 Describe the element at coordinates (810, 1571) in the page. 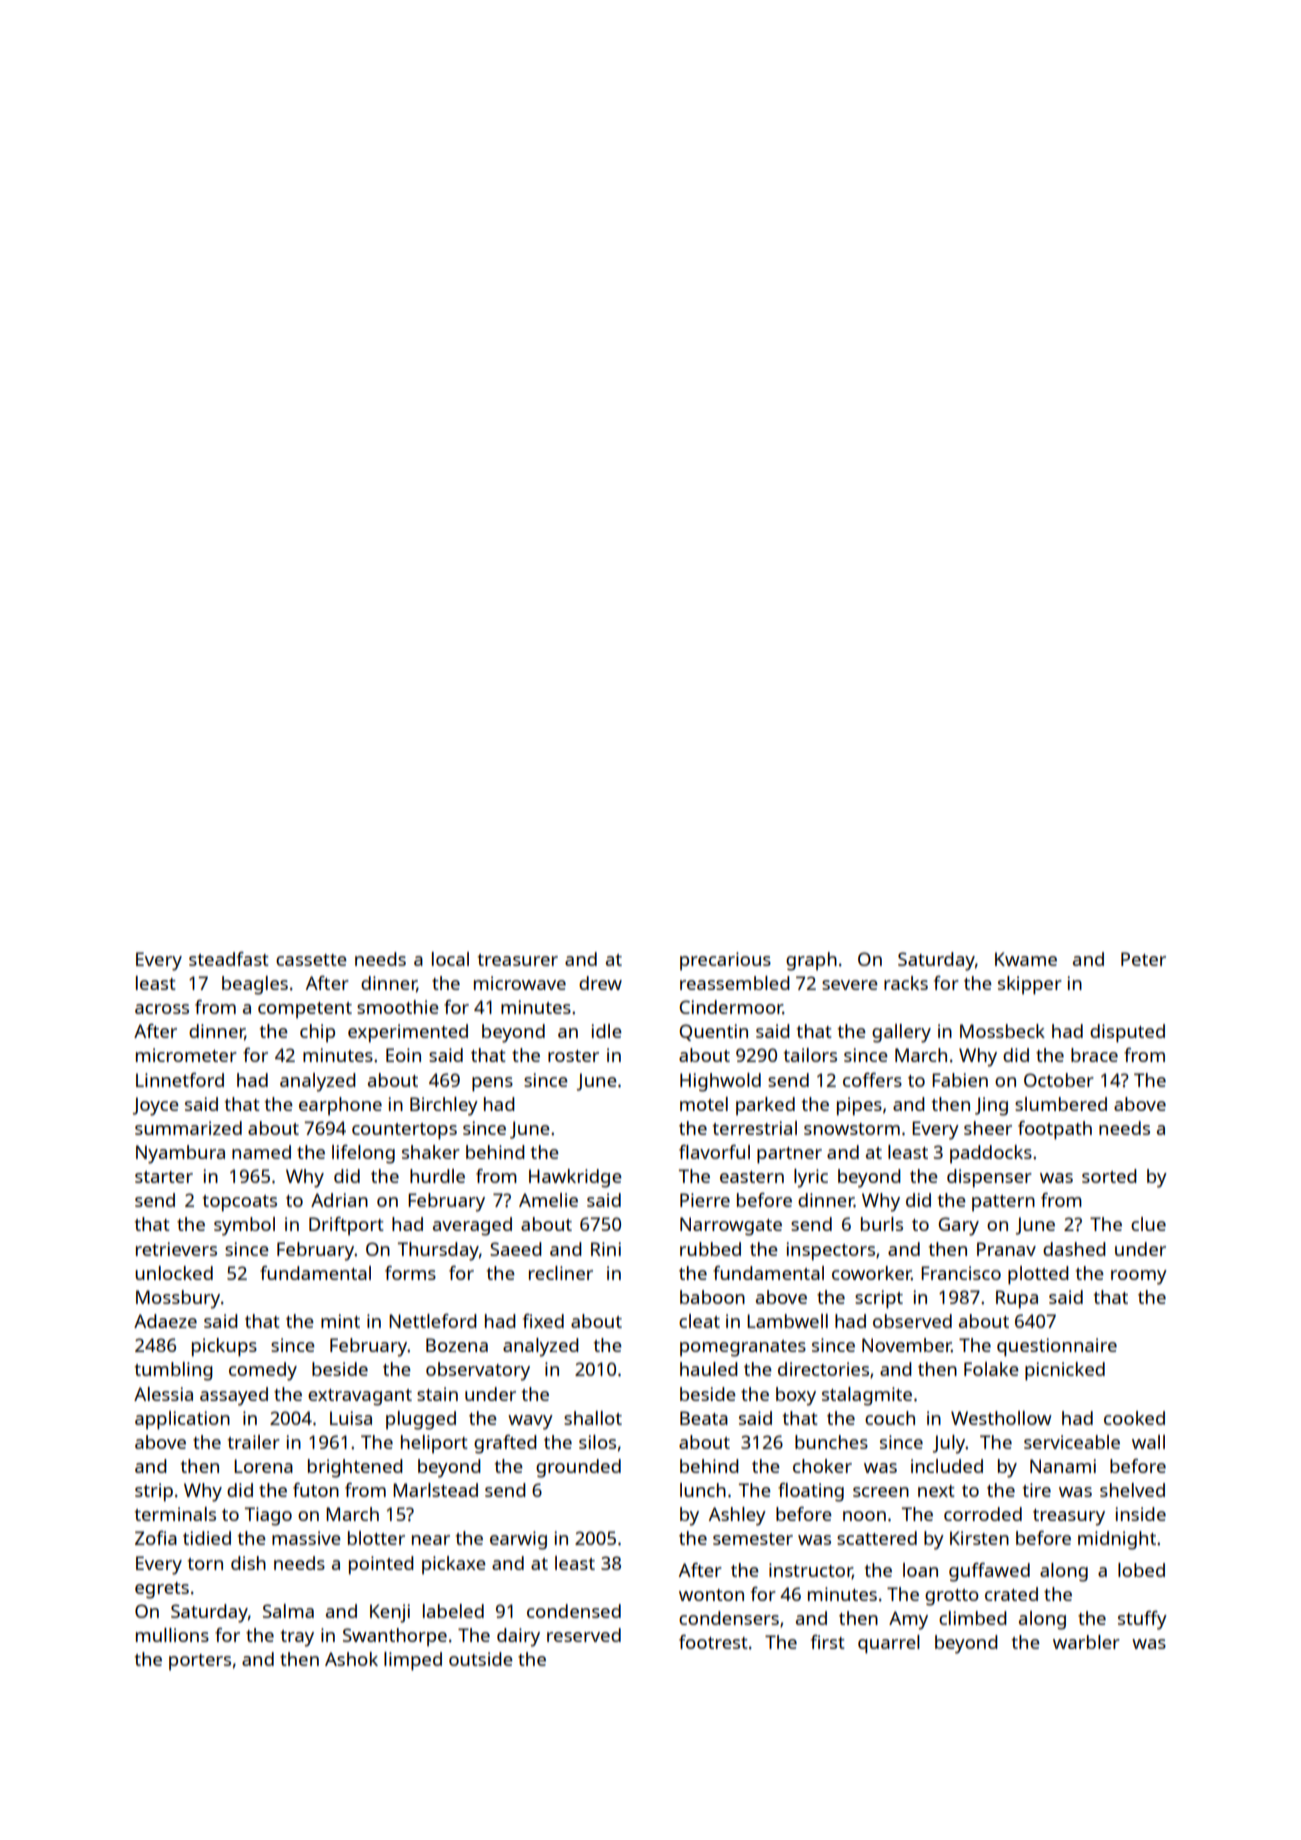

I see `instructor` at that location.
